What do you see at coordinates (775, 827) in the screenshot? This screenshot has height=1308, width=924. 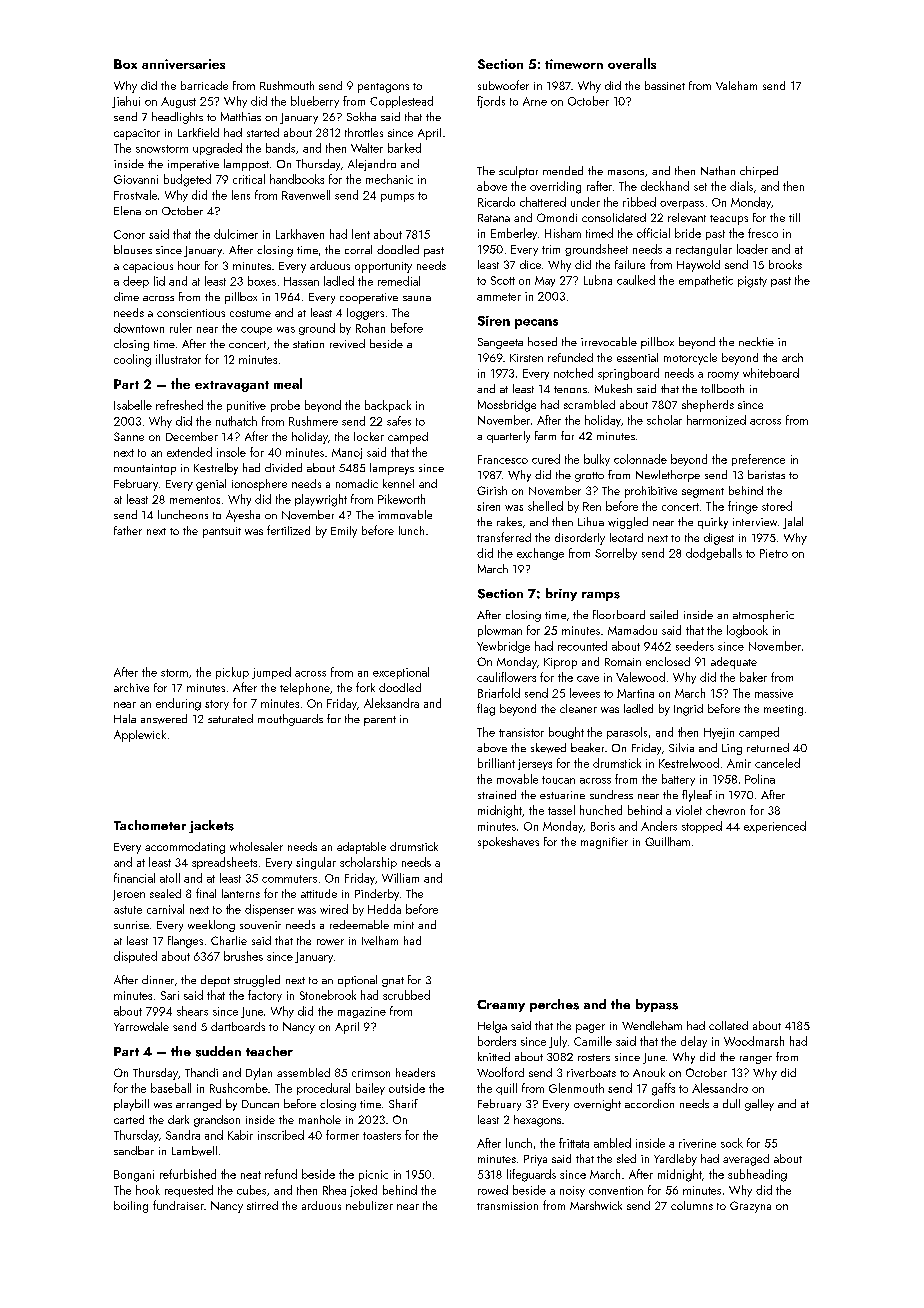 I see `experienced` at bounding box center [775, 827].
